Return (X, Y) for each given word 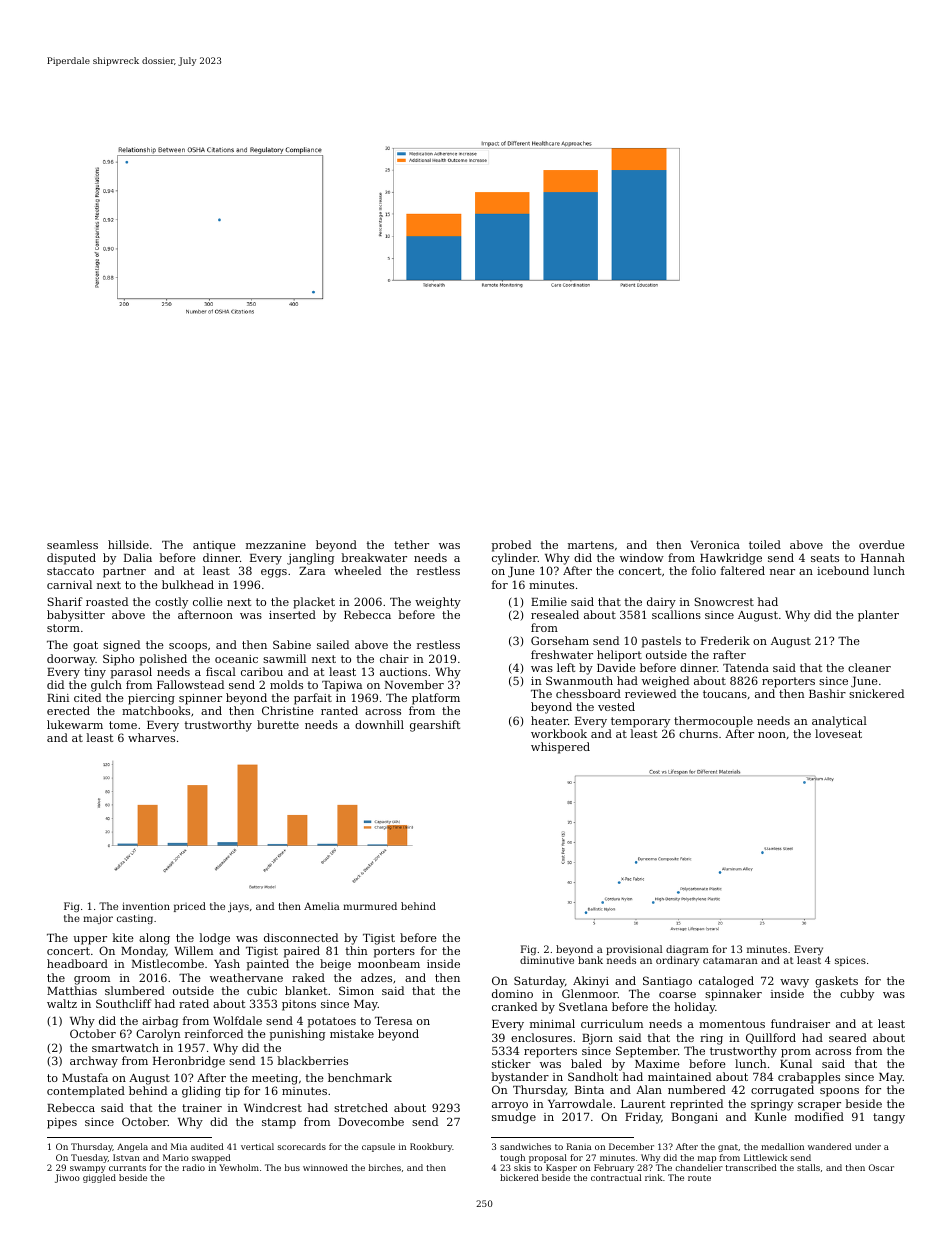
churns (698, 733)
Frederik (725, 640)
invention (146, 906)
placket (314, 603)
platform (436, 699)
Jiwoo (67, 1178)
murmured (370, 906)
